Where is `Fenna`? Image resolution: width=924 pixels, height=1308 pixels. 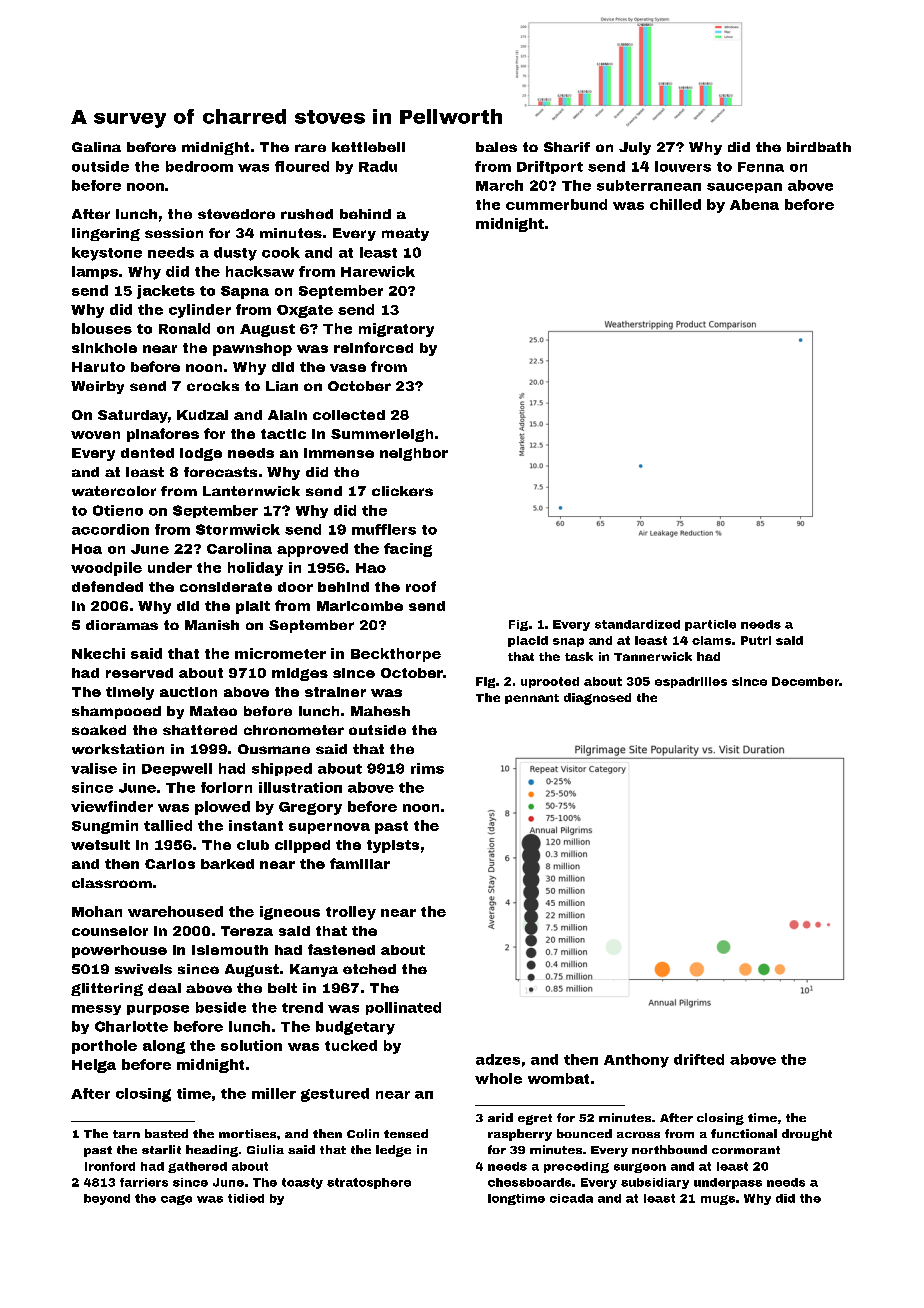 Fenna is located at coordinates (761, 167).
